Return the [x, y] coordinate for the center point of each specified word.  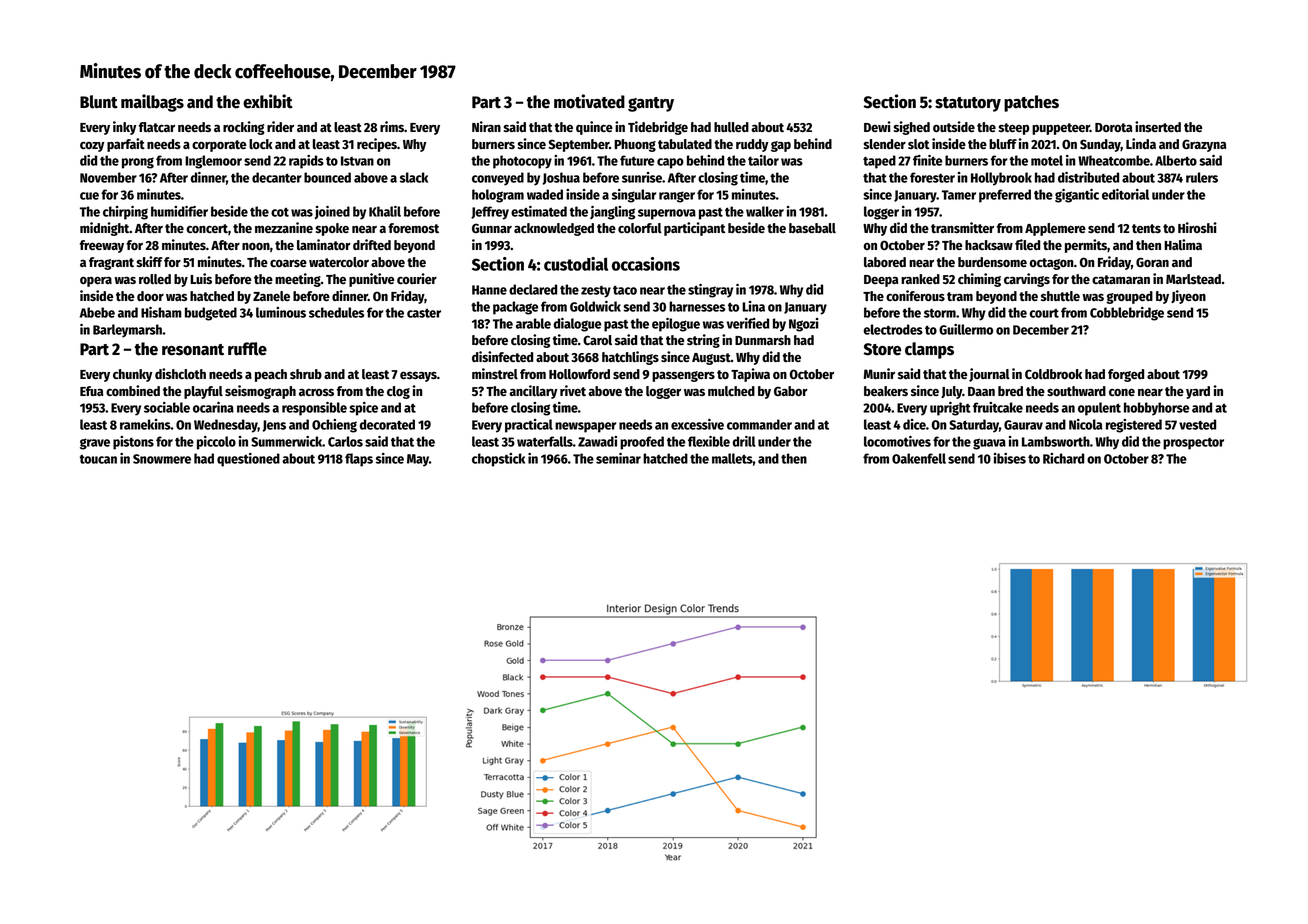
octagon [1051, 264]
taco [625, 290]
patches [1031, 103]
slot [918, 144]
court [1044, 313]
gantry [651, 104]
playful [203, 392]
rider [280, 126]
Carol [597, 340]
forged [1126, 375]
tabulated [685, 144]
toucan [98, 459]
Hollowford [579, 374]
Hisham [161, 312]
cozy [92, 147]
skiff [150, 261]
